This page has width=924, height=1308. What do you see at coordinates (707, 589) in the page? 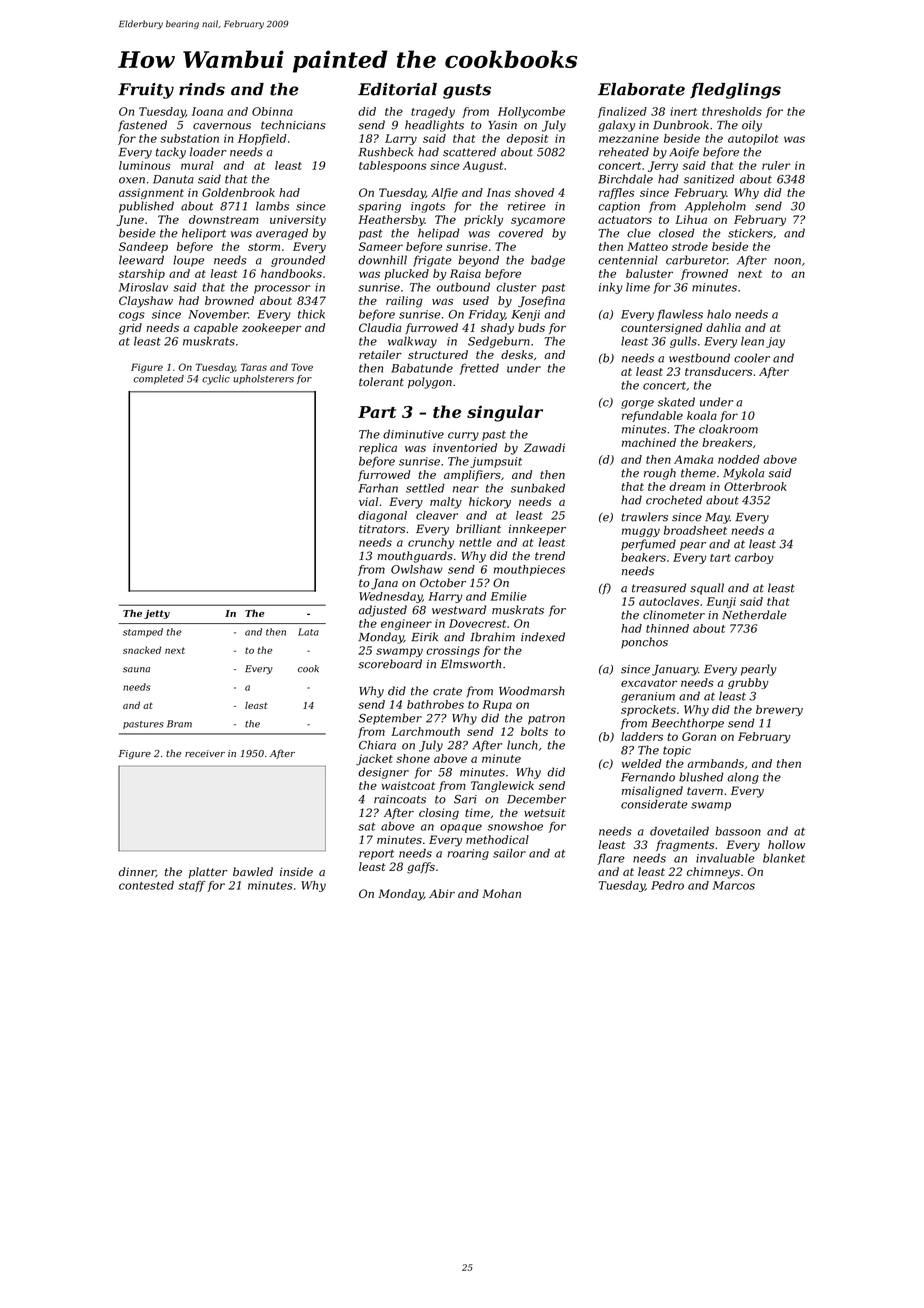
I see `squall` at bounding box center [707, 589].
